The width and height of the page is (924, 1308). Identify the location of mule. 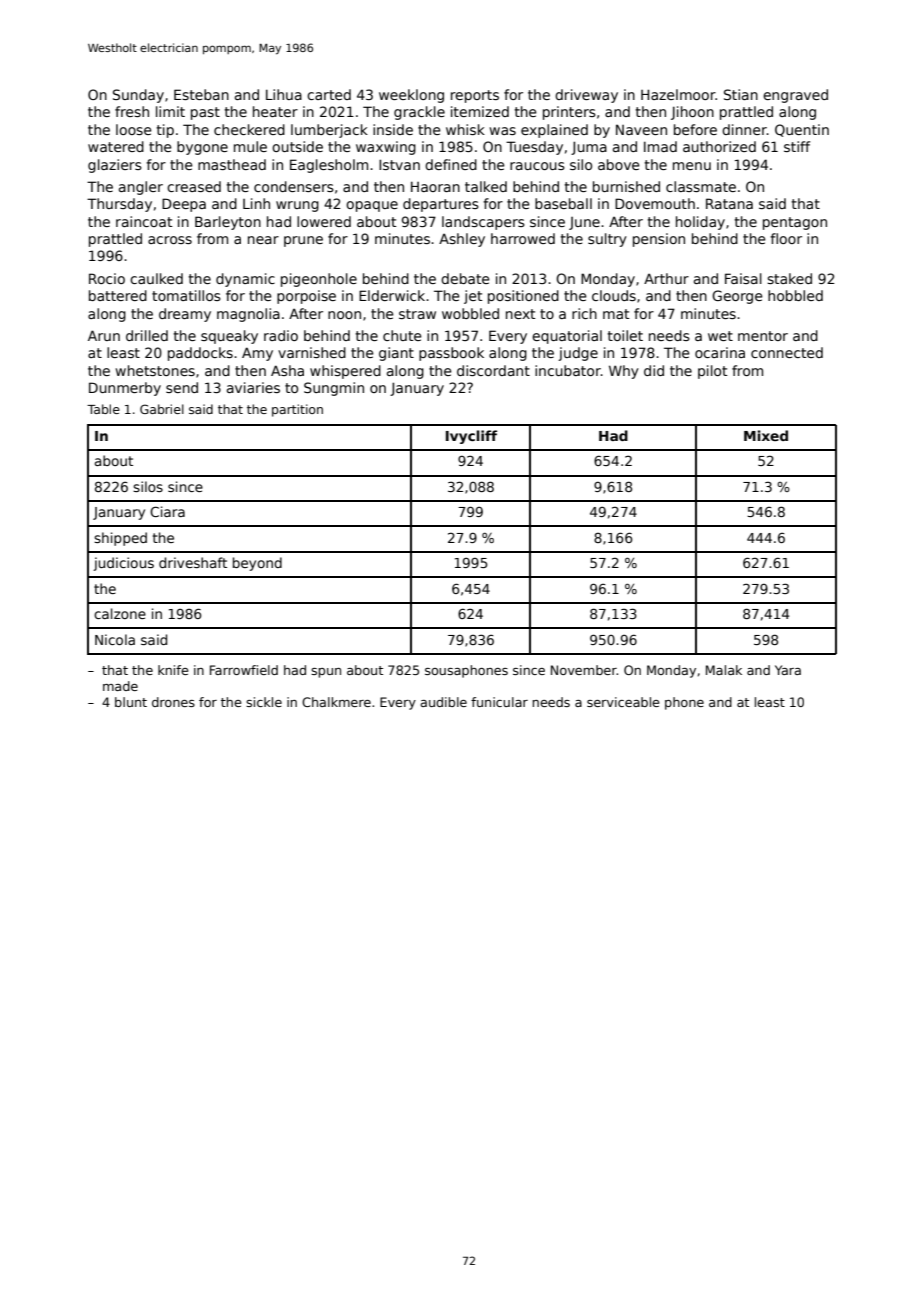
(250, 146).
